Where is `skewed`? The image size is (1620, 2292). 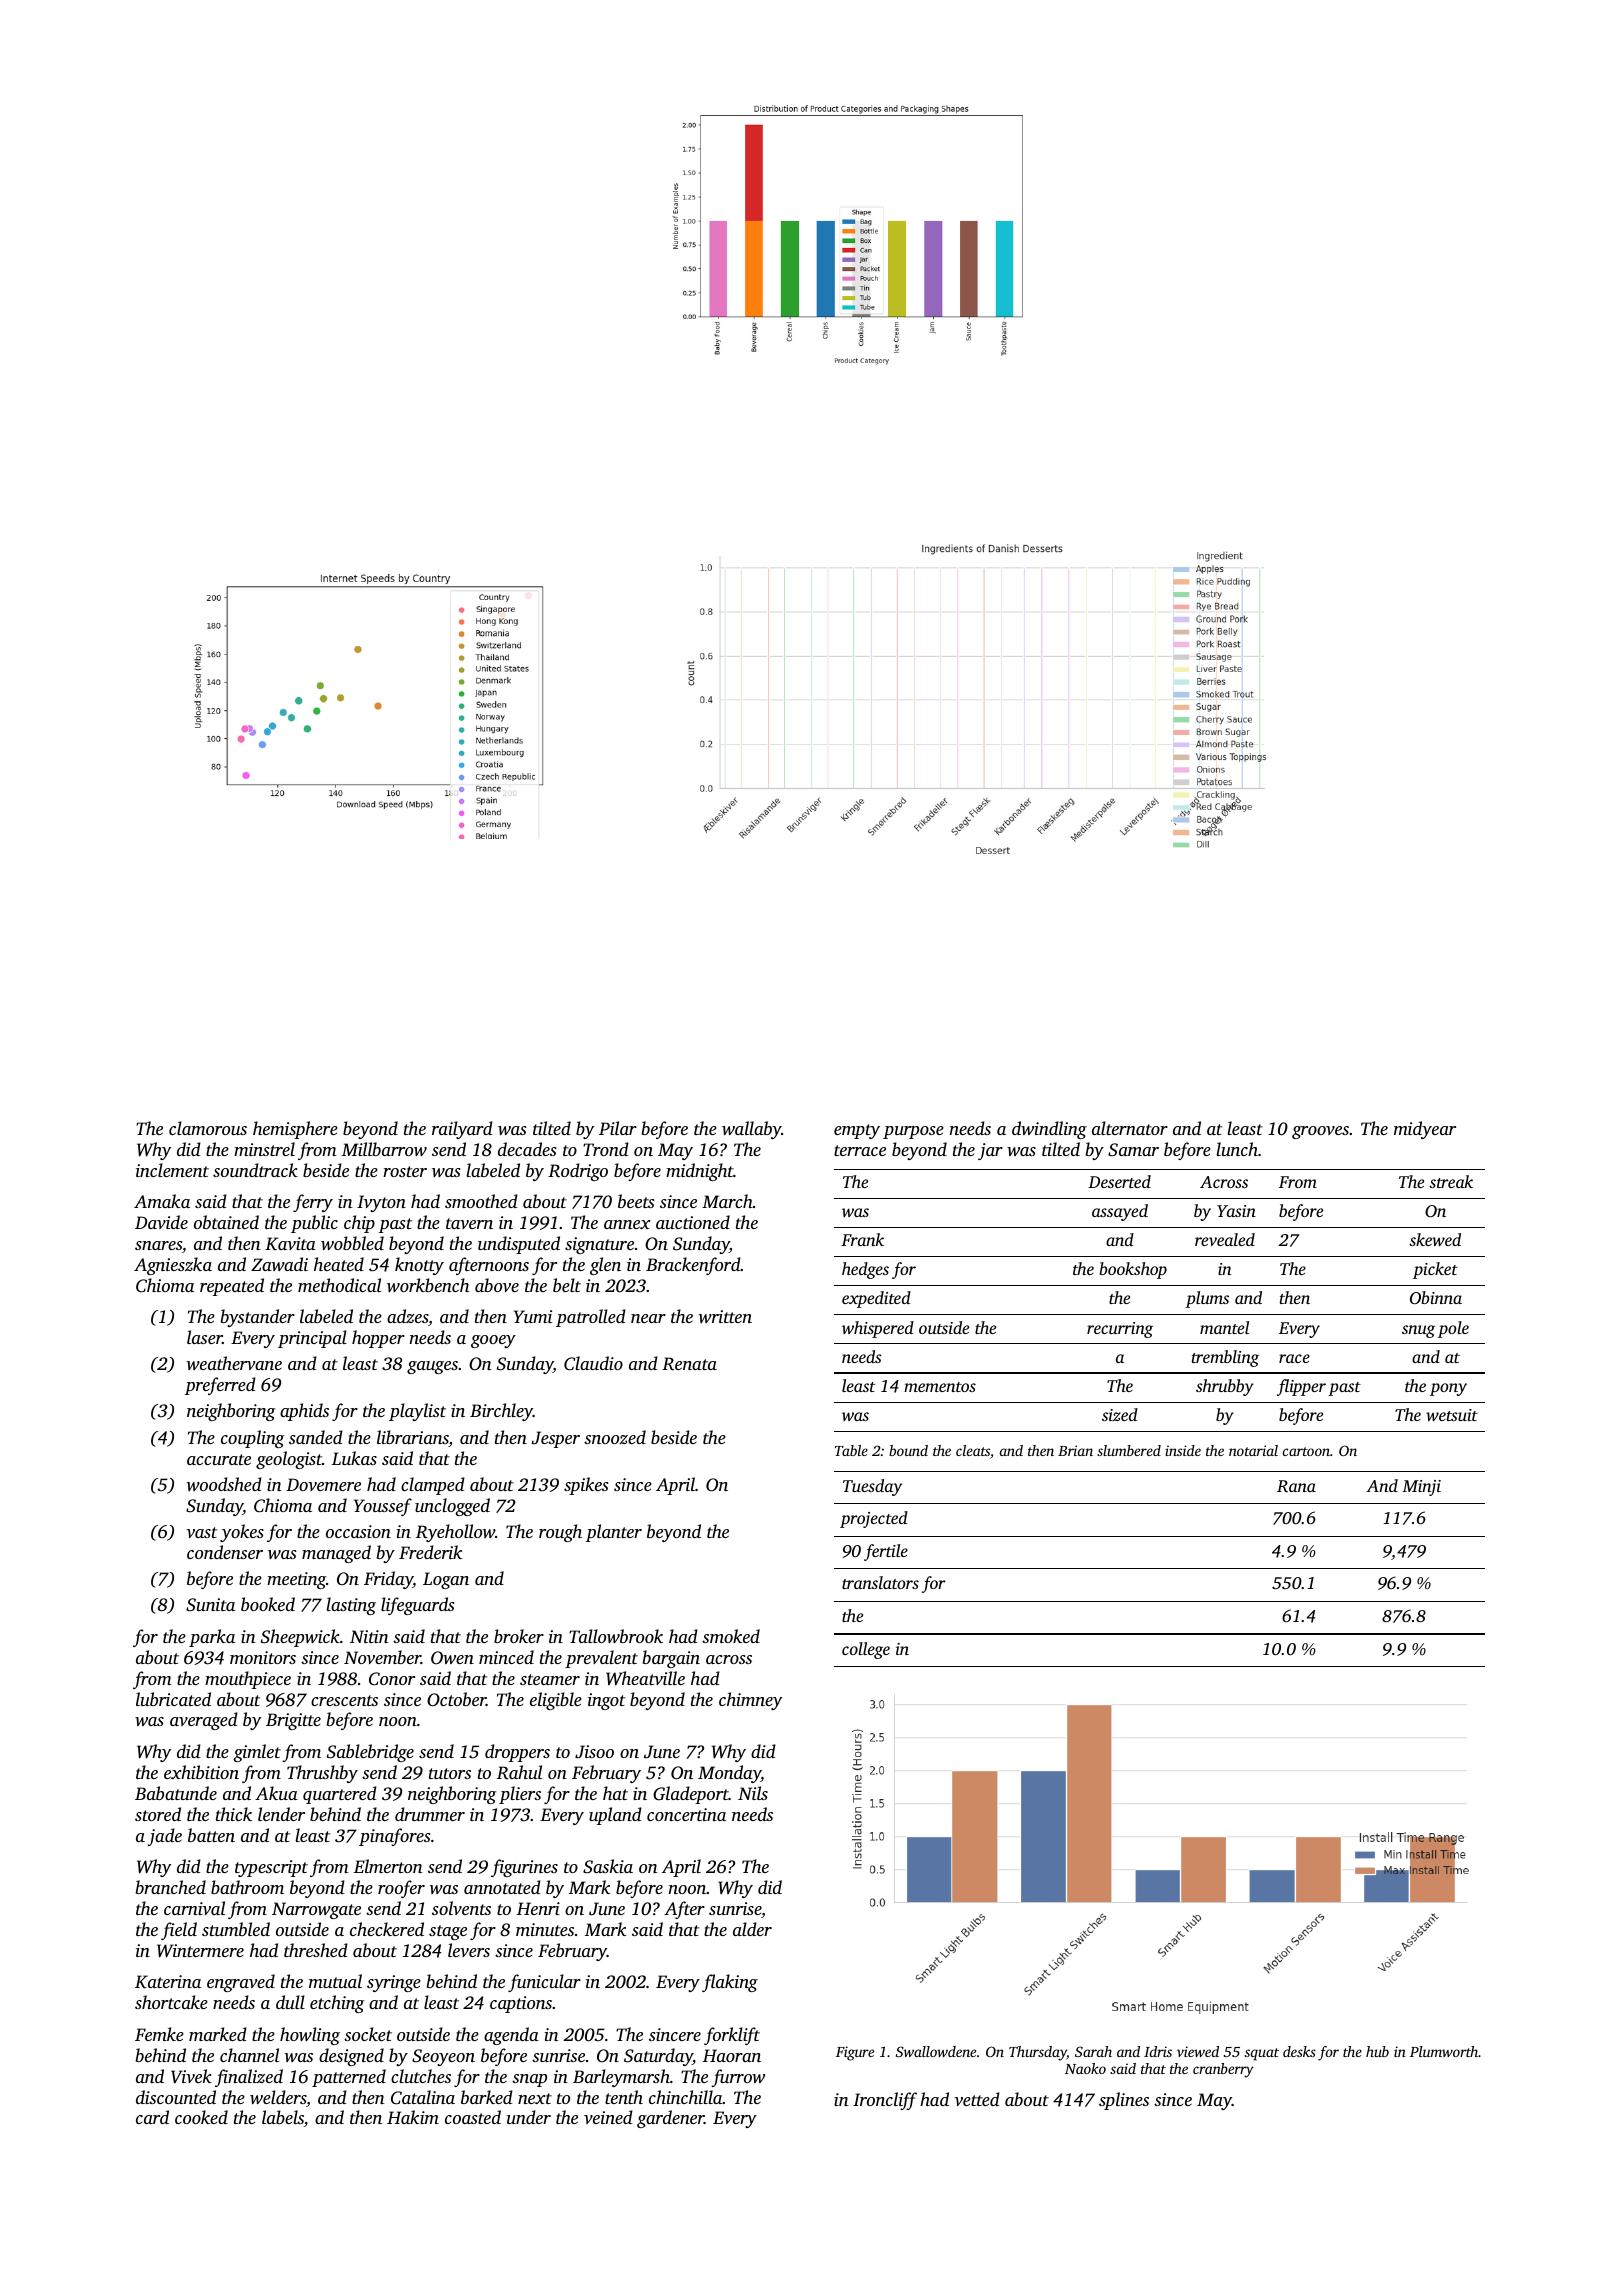 skewed is located at coordinates (1435, 1239).
